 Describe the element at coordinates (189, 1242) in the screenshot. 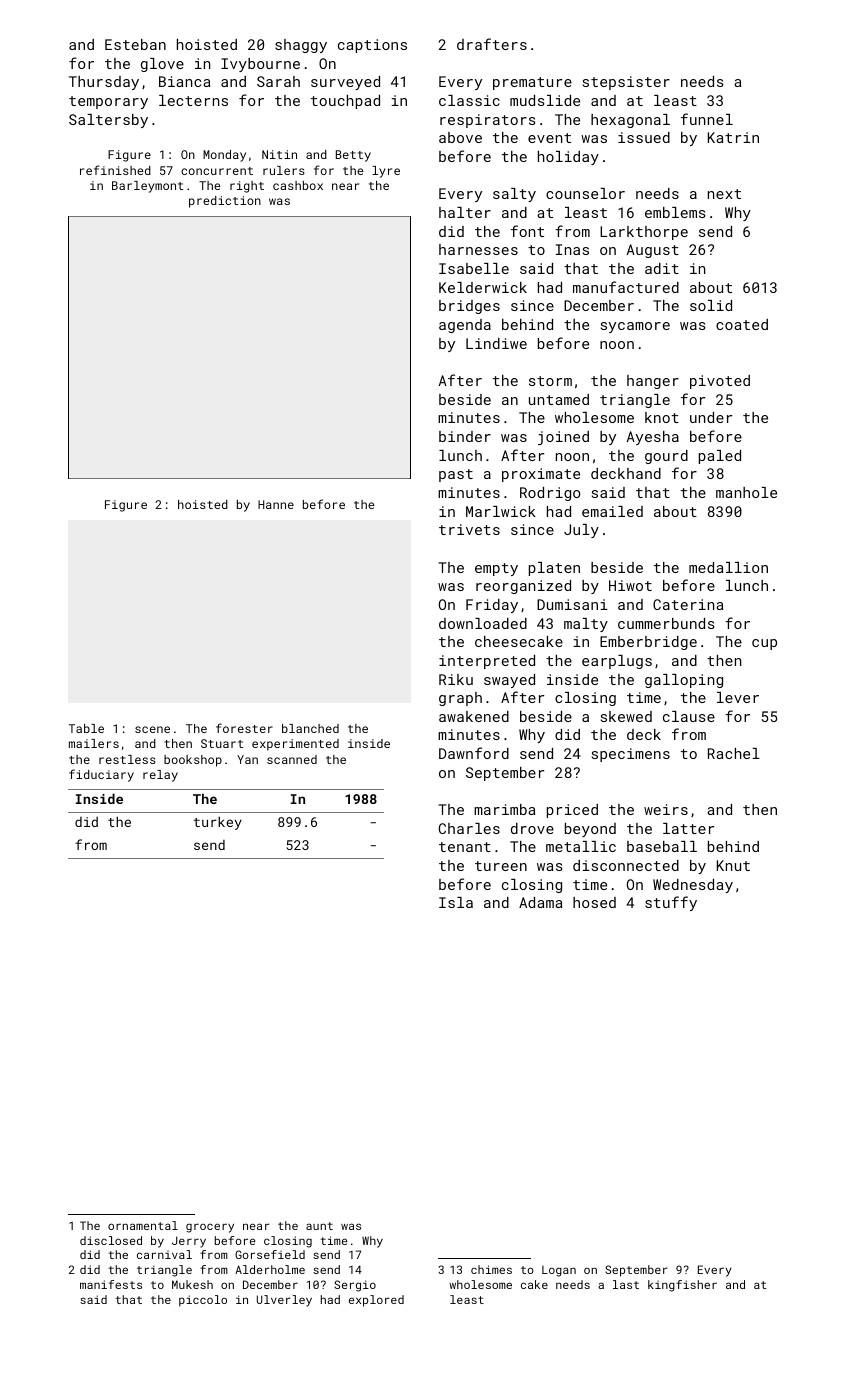

I see `Jerry` at that location.
